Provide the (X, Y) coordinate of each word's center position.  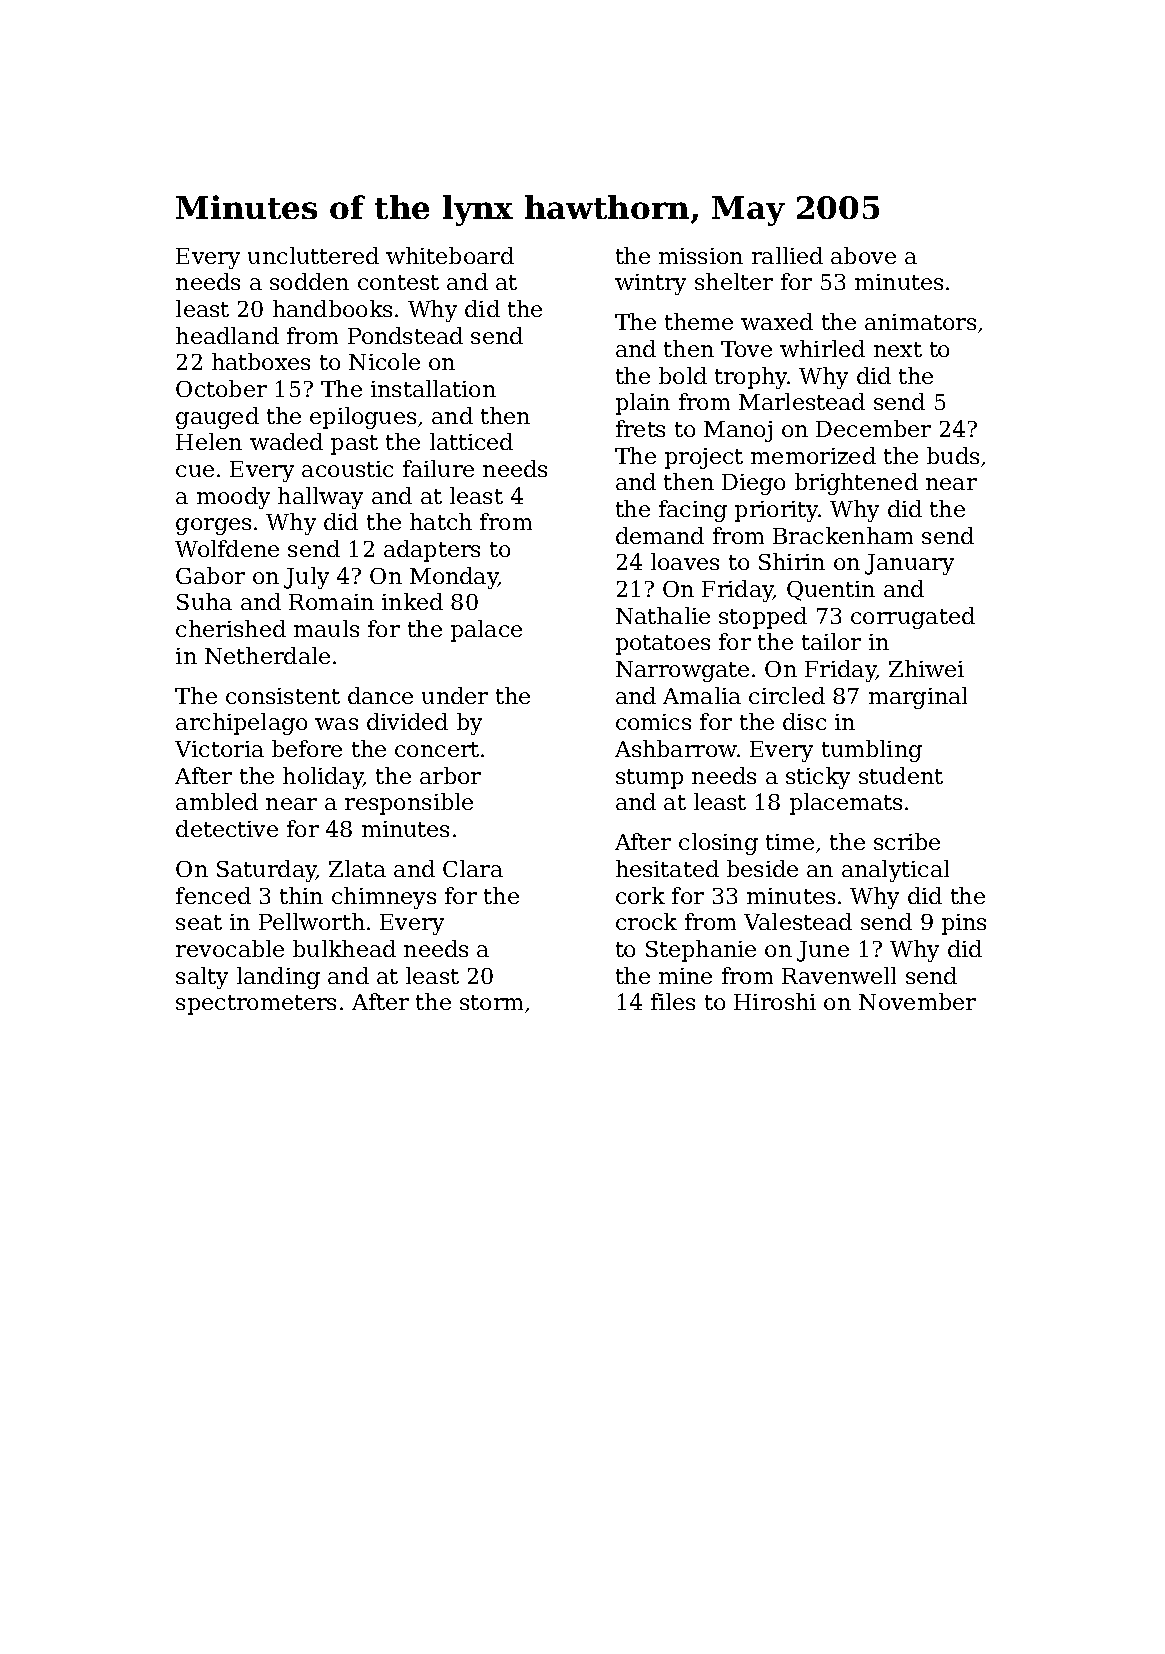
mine (685, 976)
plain (643, 404)
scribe (907, 841)
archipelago (241, 724)
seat (199, 922)
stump (649, 779)
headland (227, 335)
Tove (746, 349)
